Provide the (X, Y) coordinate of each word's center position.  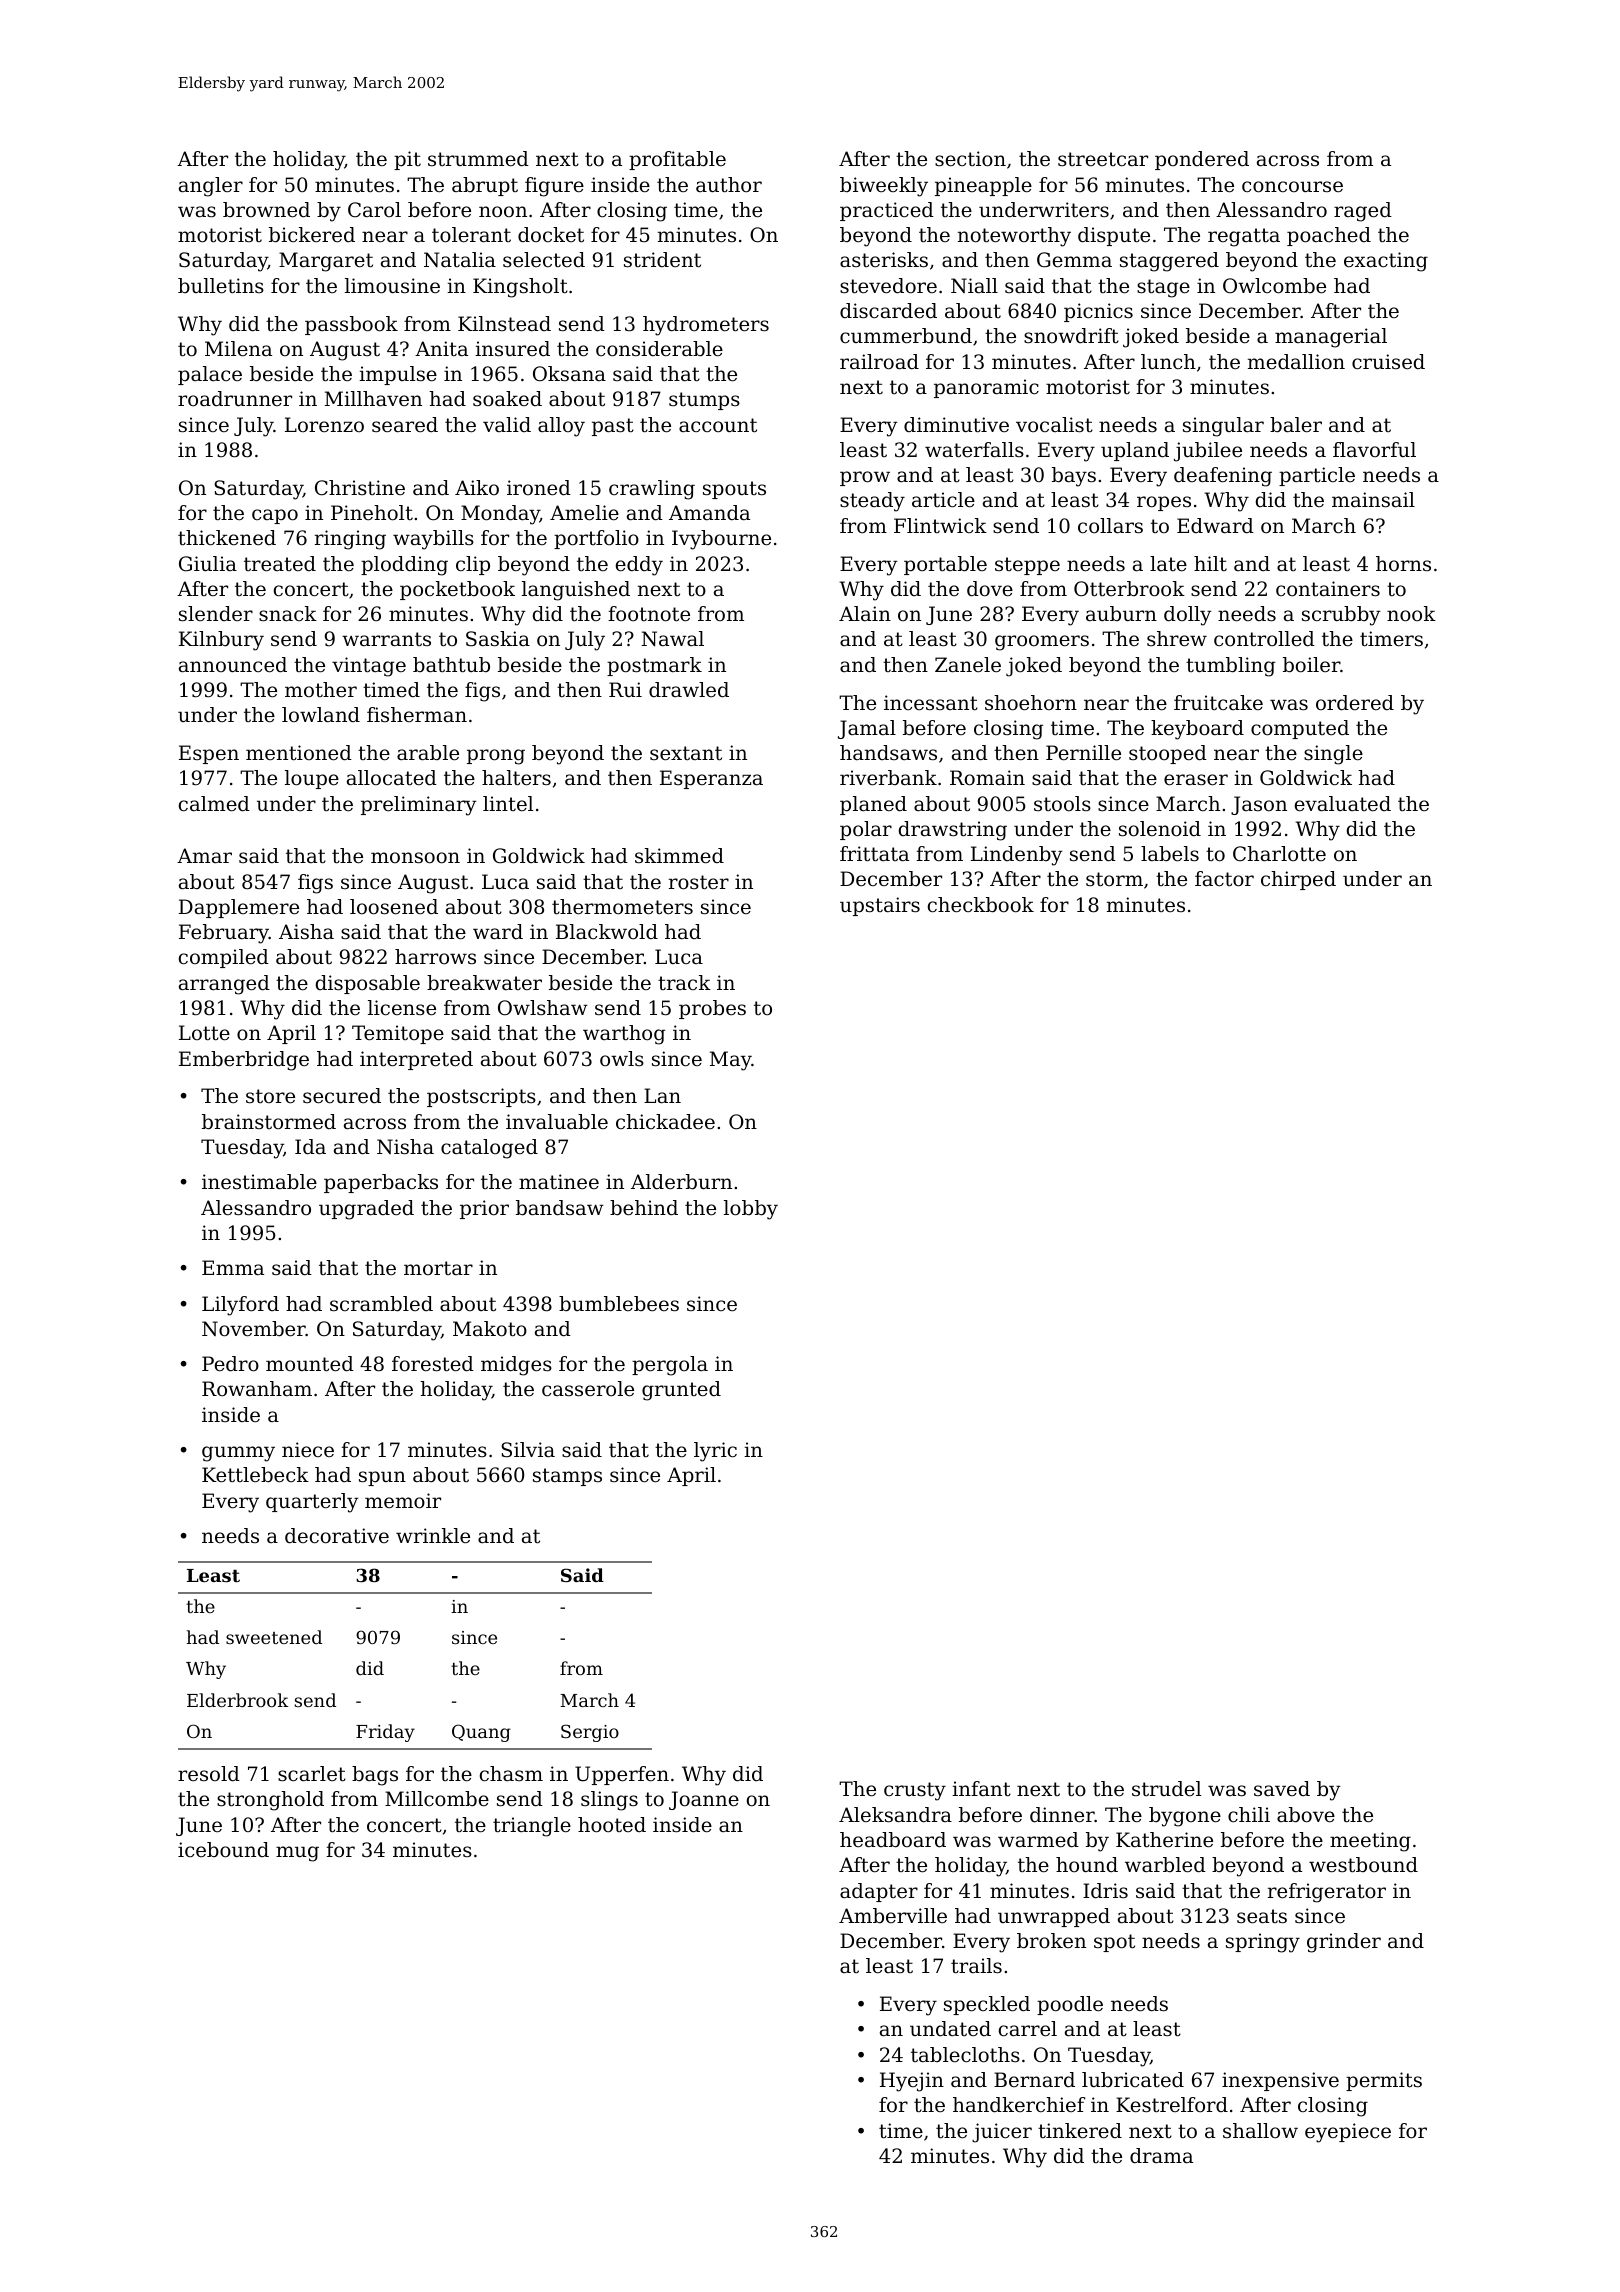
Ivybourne (721, 540)
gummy (238, 1454)
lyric (715, 1452)
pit (407, 160)
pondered (1202, 160)
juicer (1002, 2133)
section (970, 159)
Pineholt (372, 513)
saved (1282, 1788)
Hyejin (912, 2082)
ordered (1355, 703)
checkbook (981, 905)
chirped (1298, 880)
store (270, 1096)
